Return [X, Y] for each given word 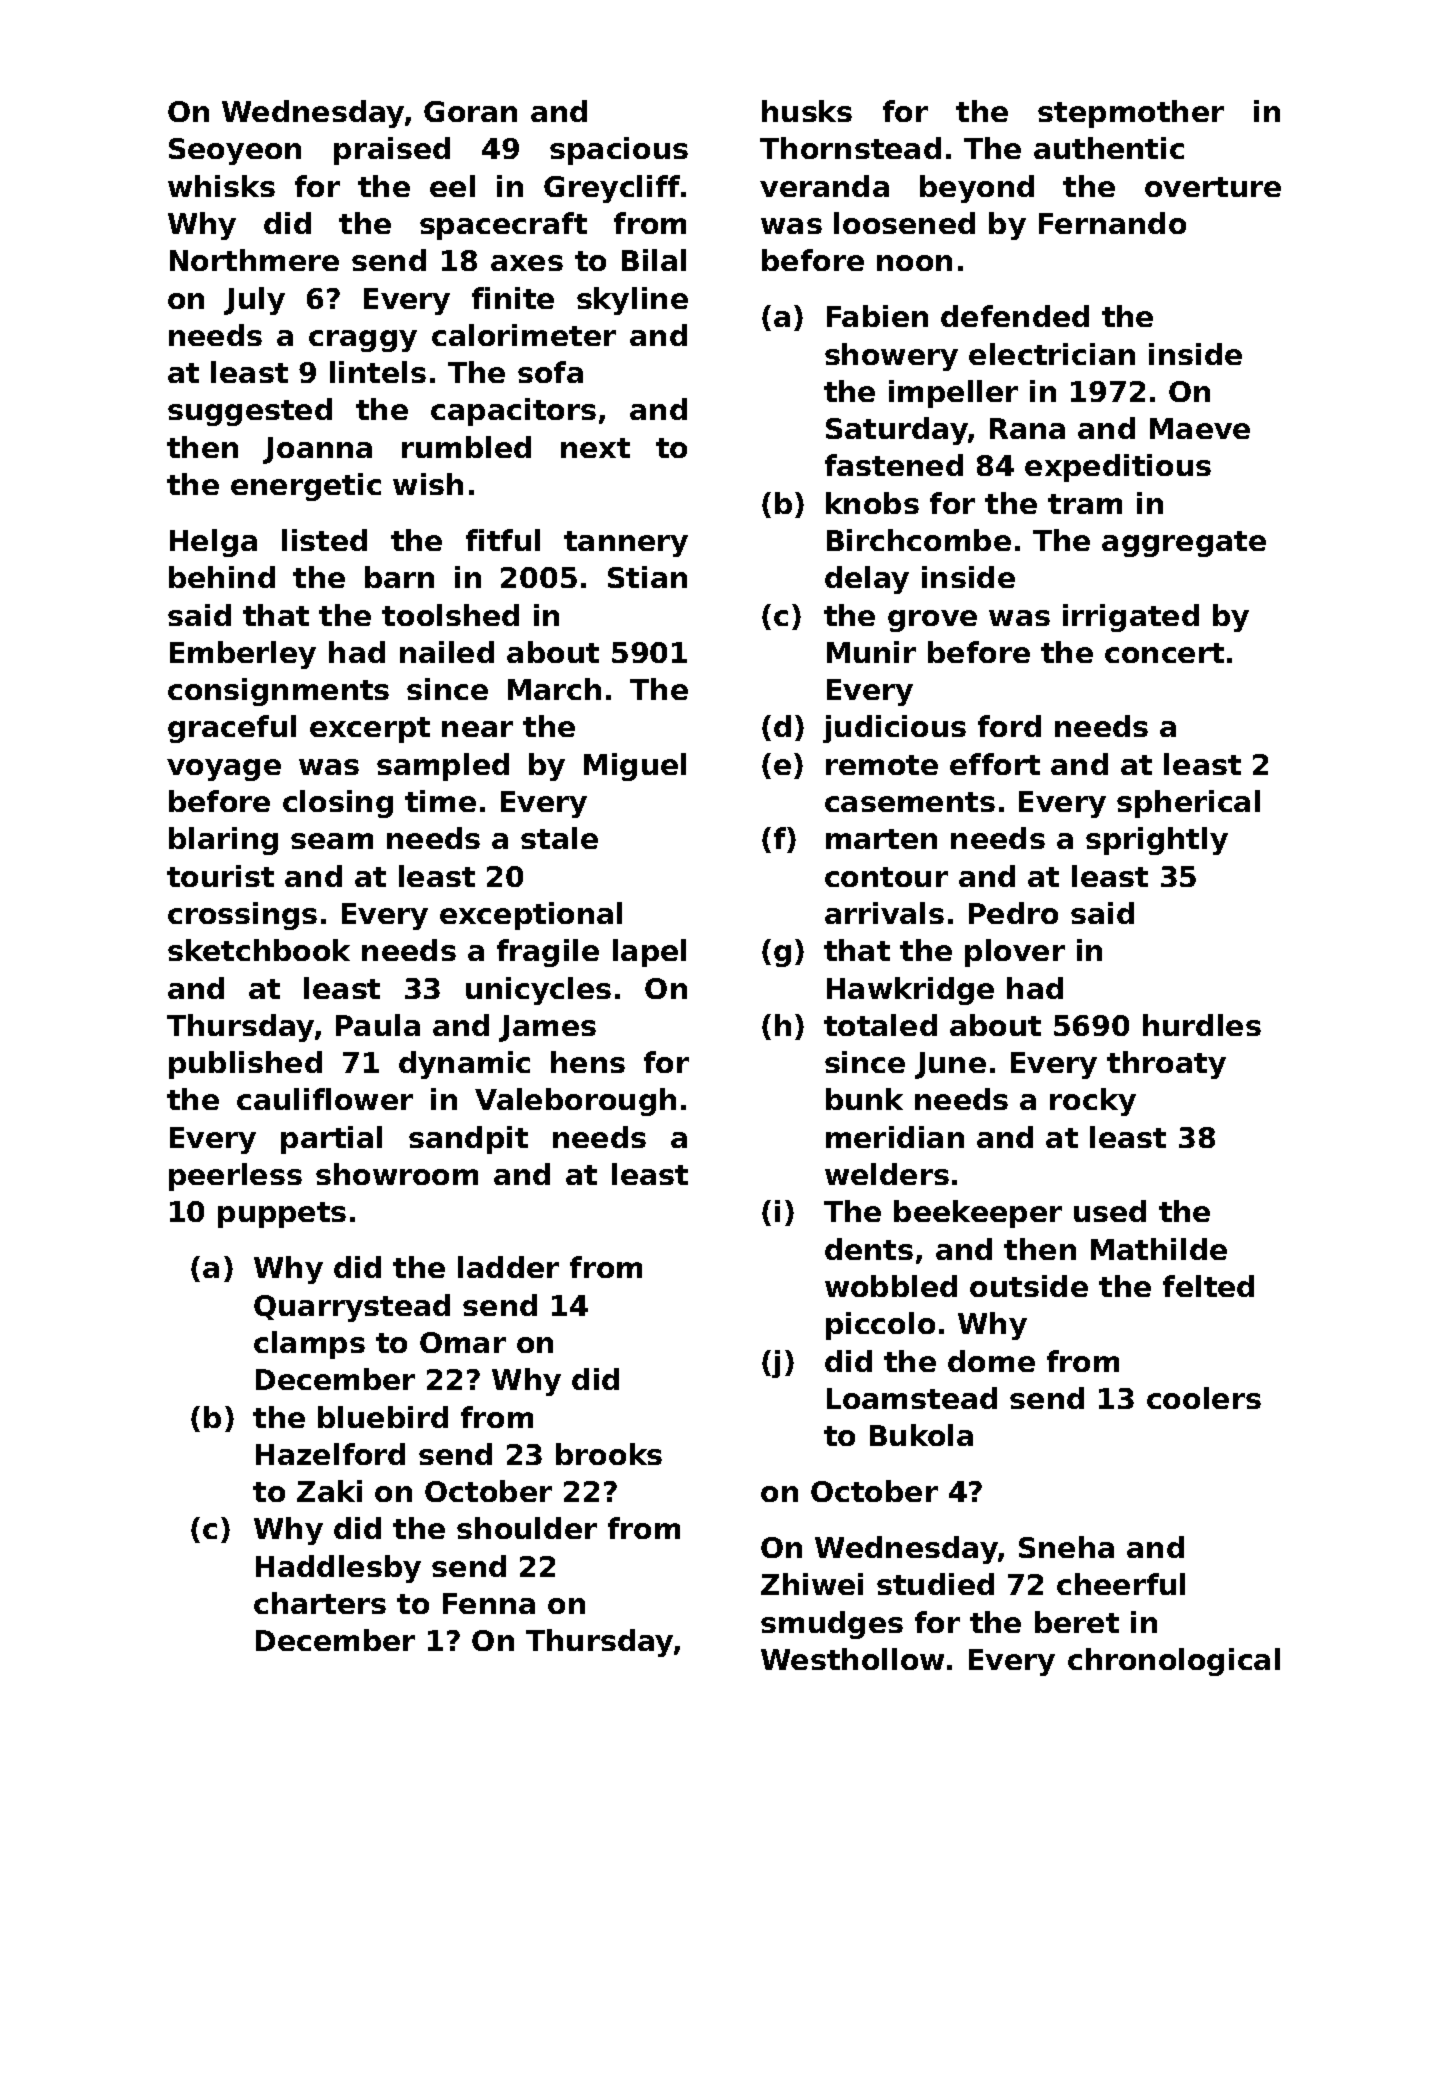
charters [320, 1603]
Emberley [243, 655]
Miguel [635, 767]
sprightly [1157, 841]
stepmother [1131, 114]
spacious [619, 151]
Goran [470, 111]
